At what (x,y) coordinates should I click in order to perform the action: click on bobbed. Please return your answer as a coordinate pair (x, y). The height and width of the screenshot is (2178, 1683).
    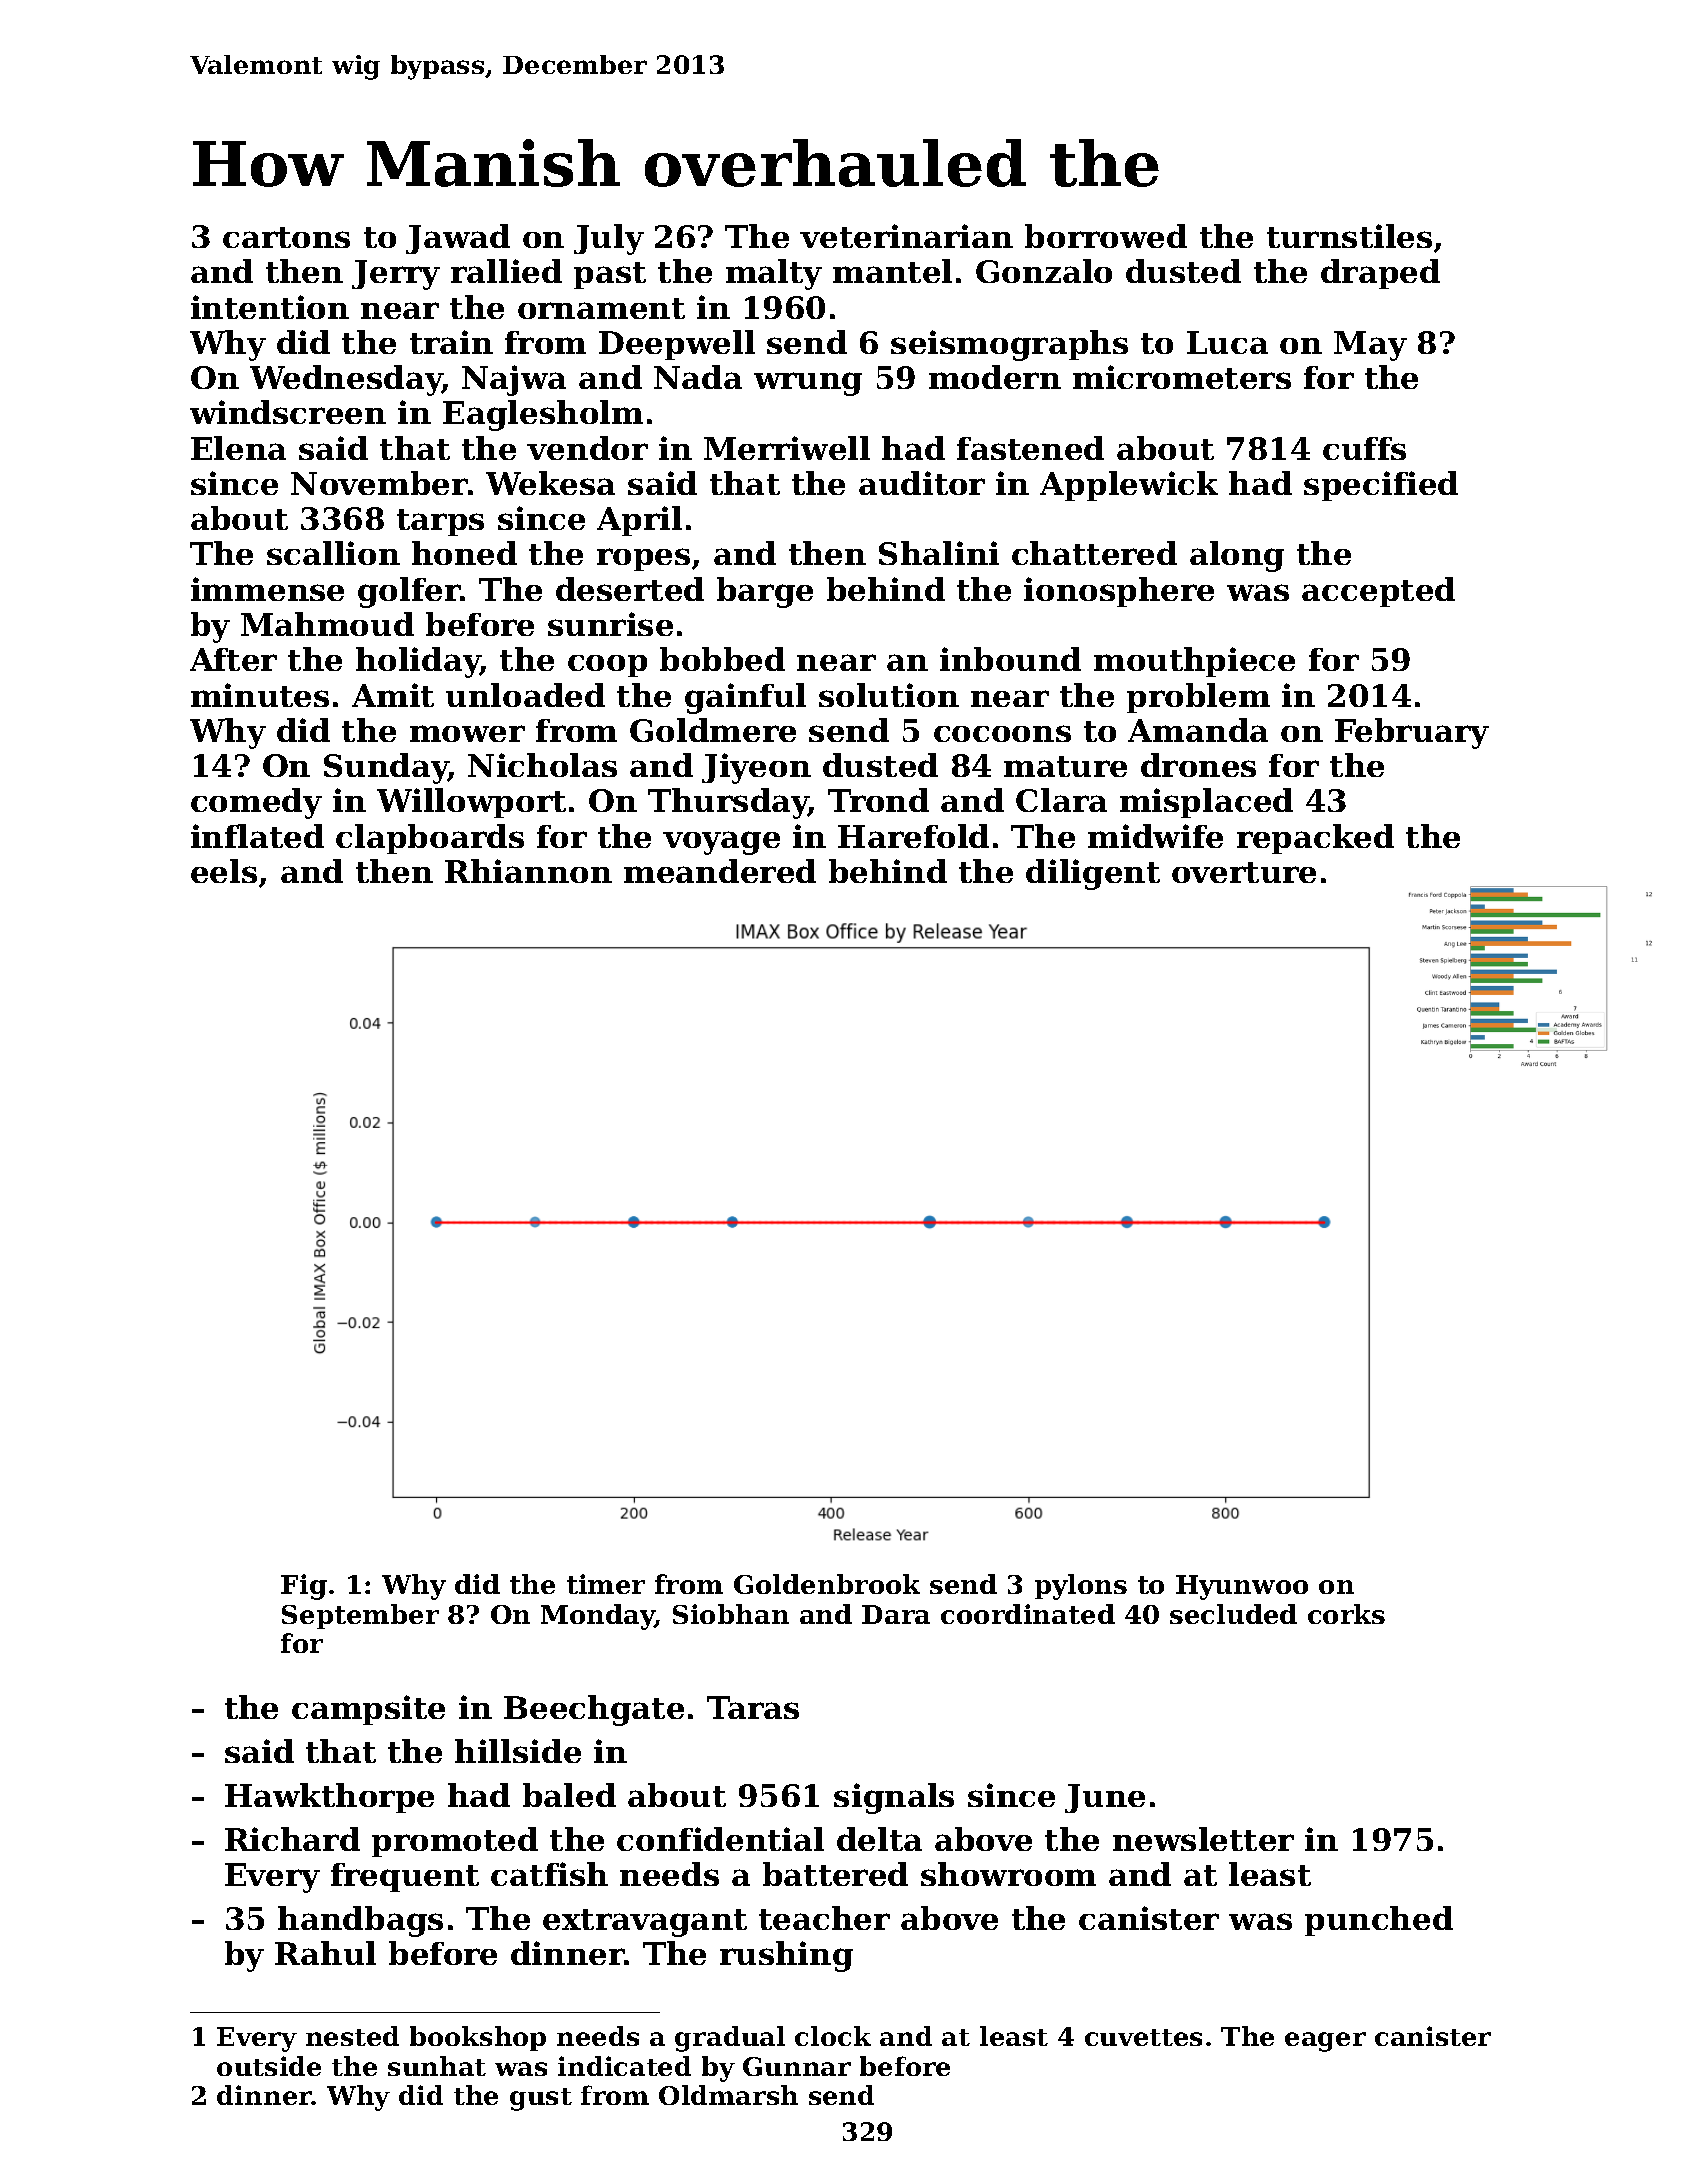
    Looking at the image, I should click on (722, 659).
